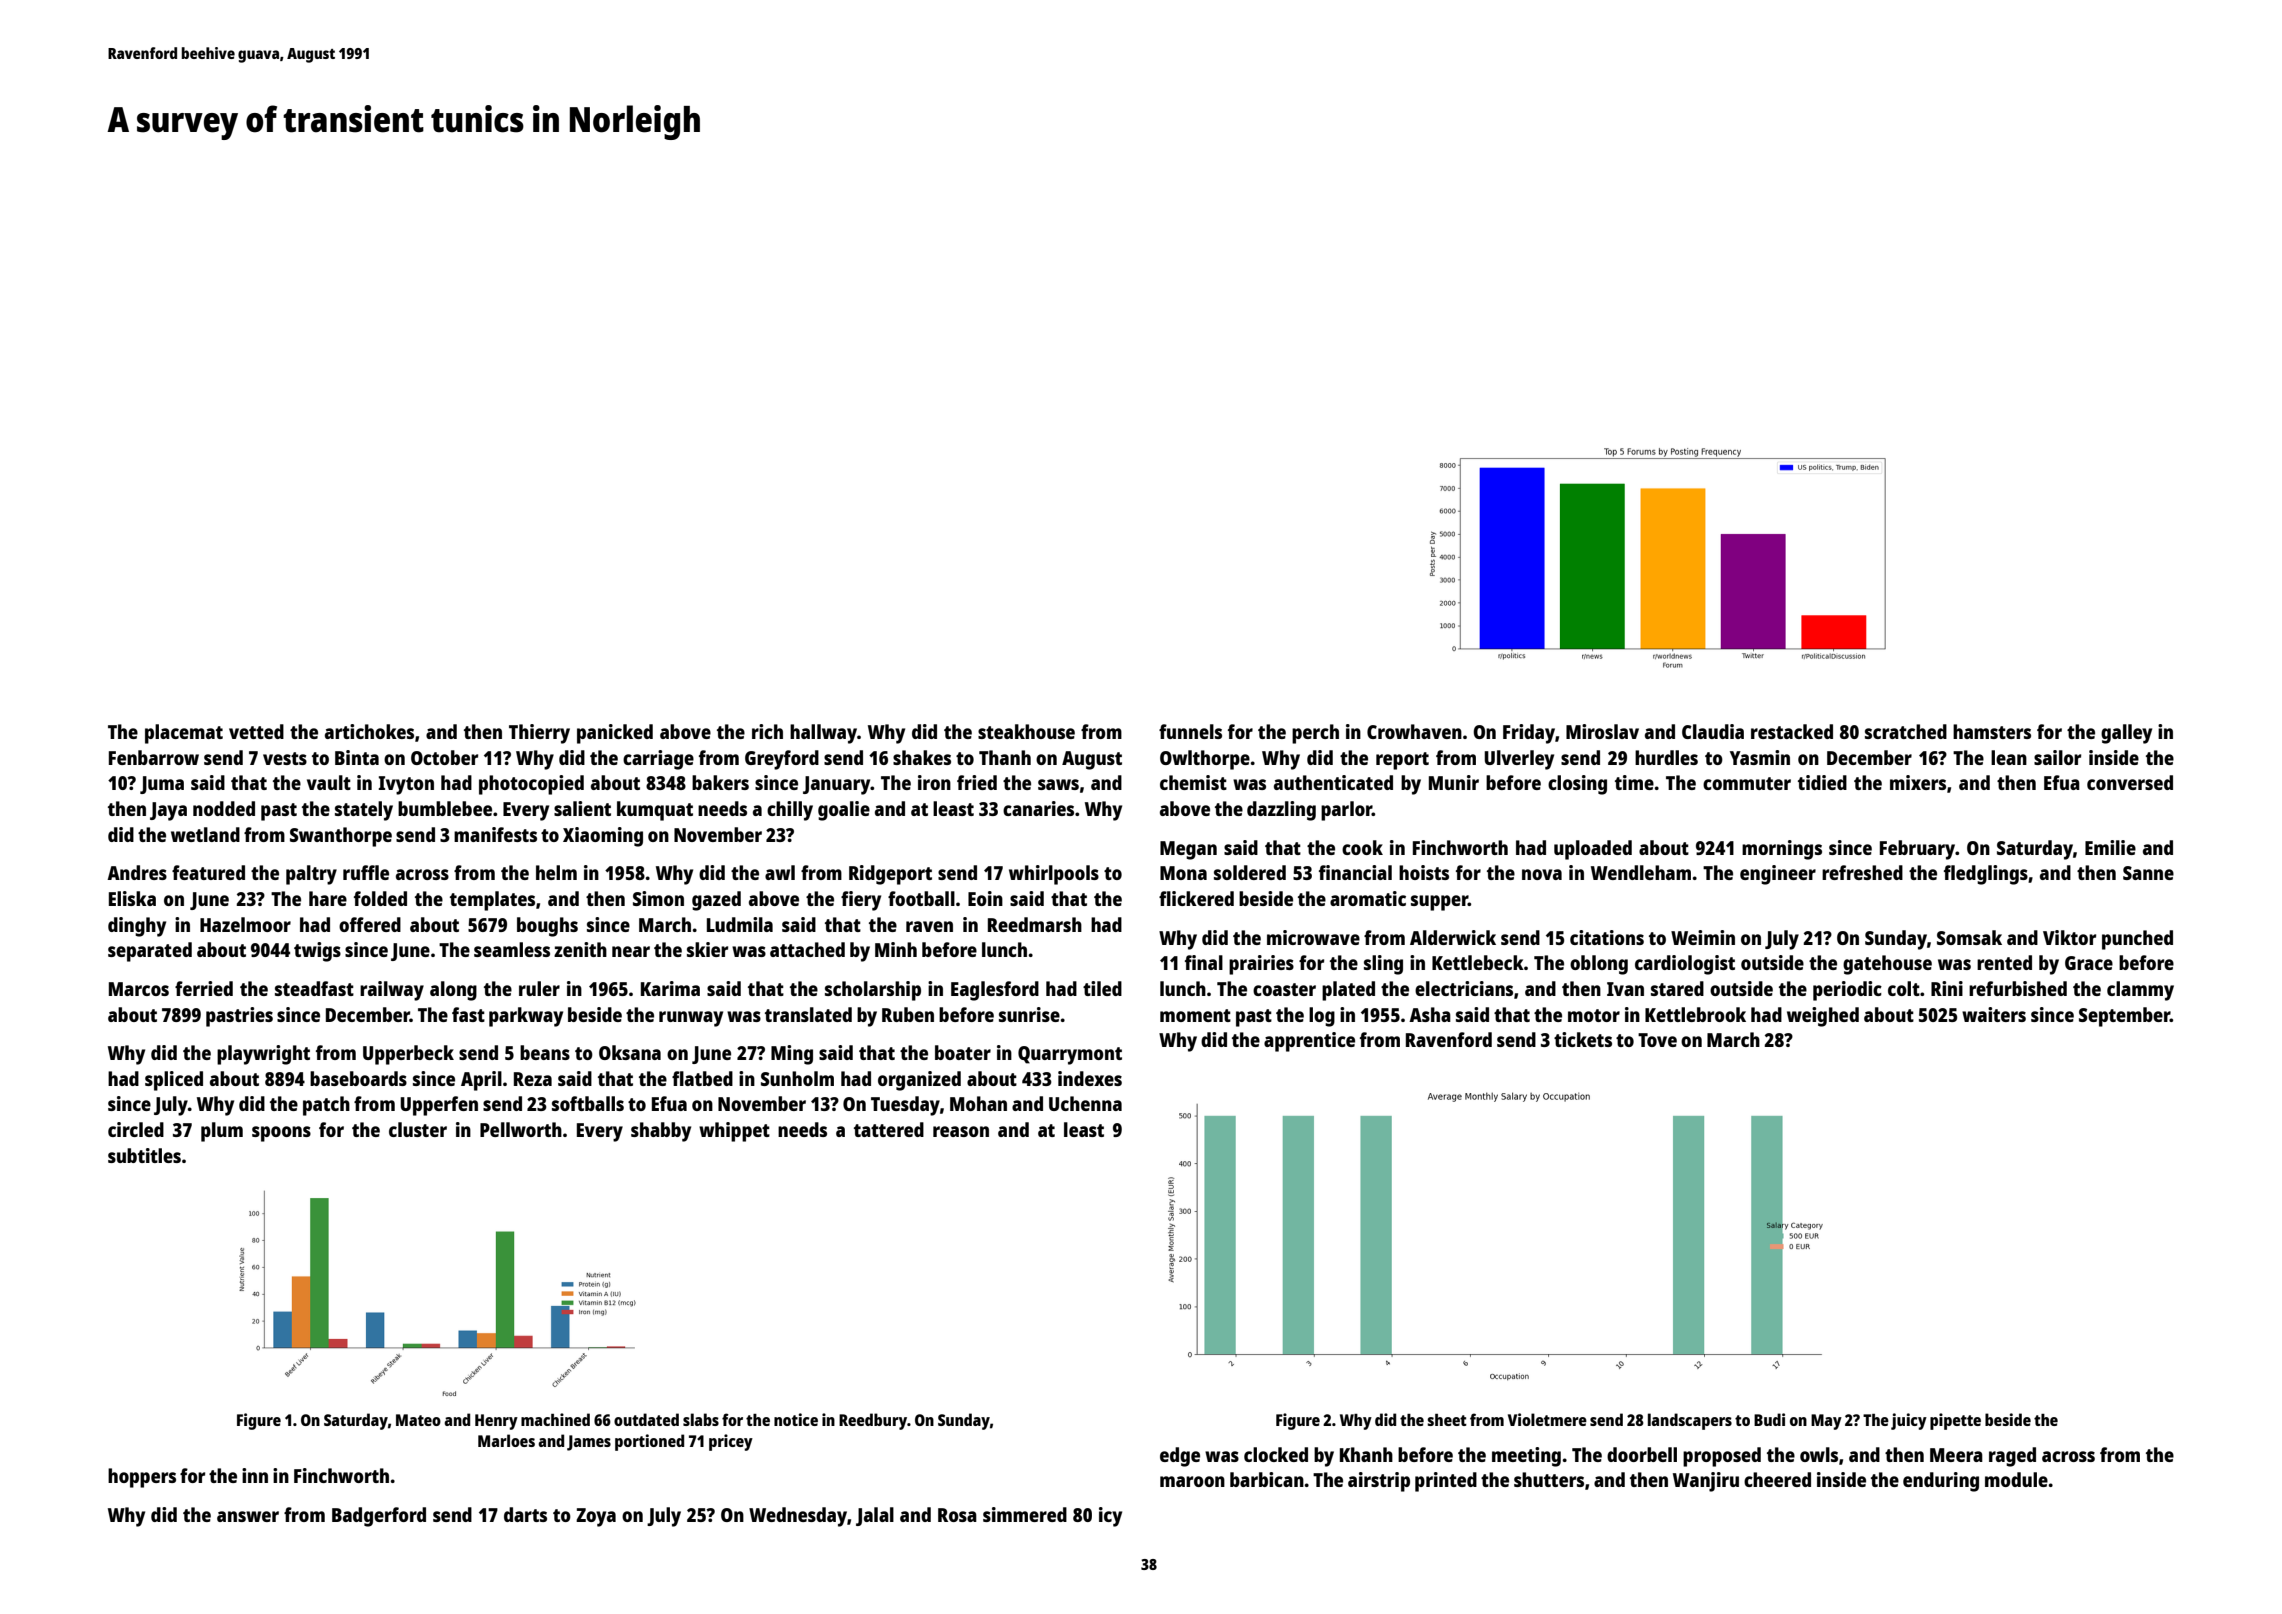 The image size is (2282, 1614). What do you see at coordinates (2126, 734) in the page?
I see `galley` at bounding box center [2126, 734].
